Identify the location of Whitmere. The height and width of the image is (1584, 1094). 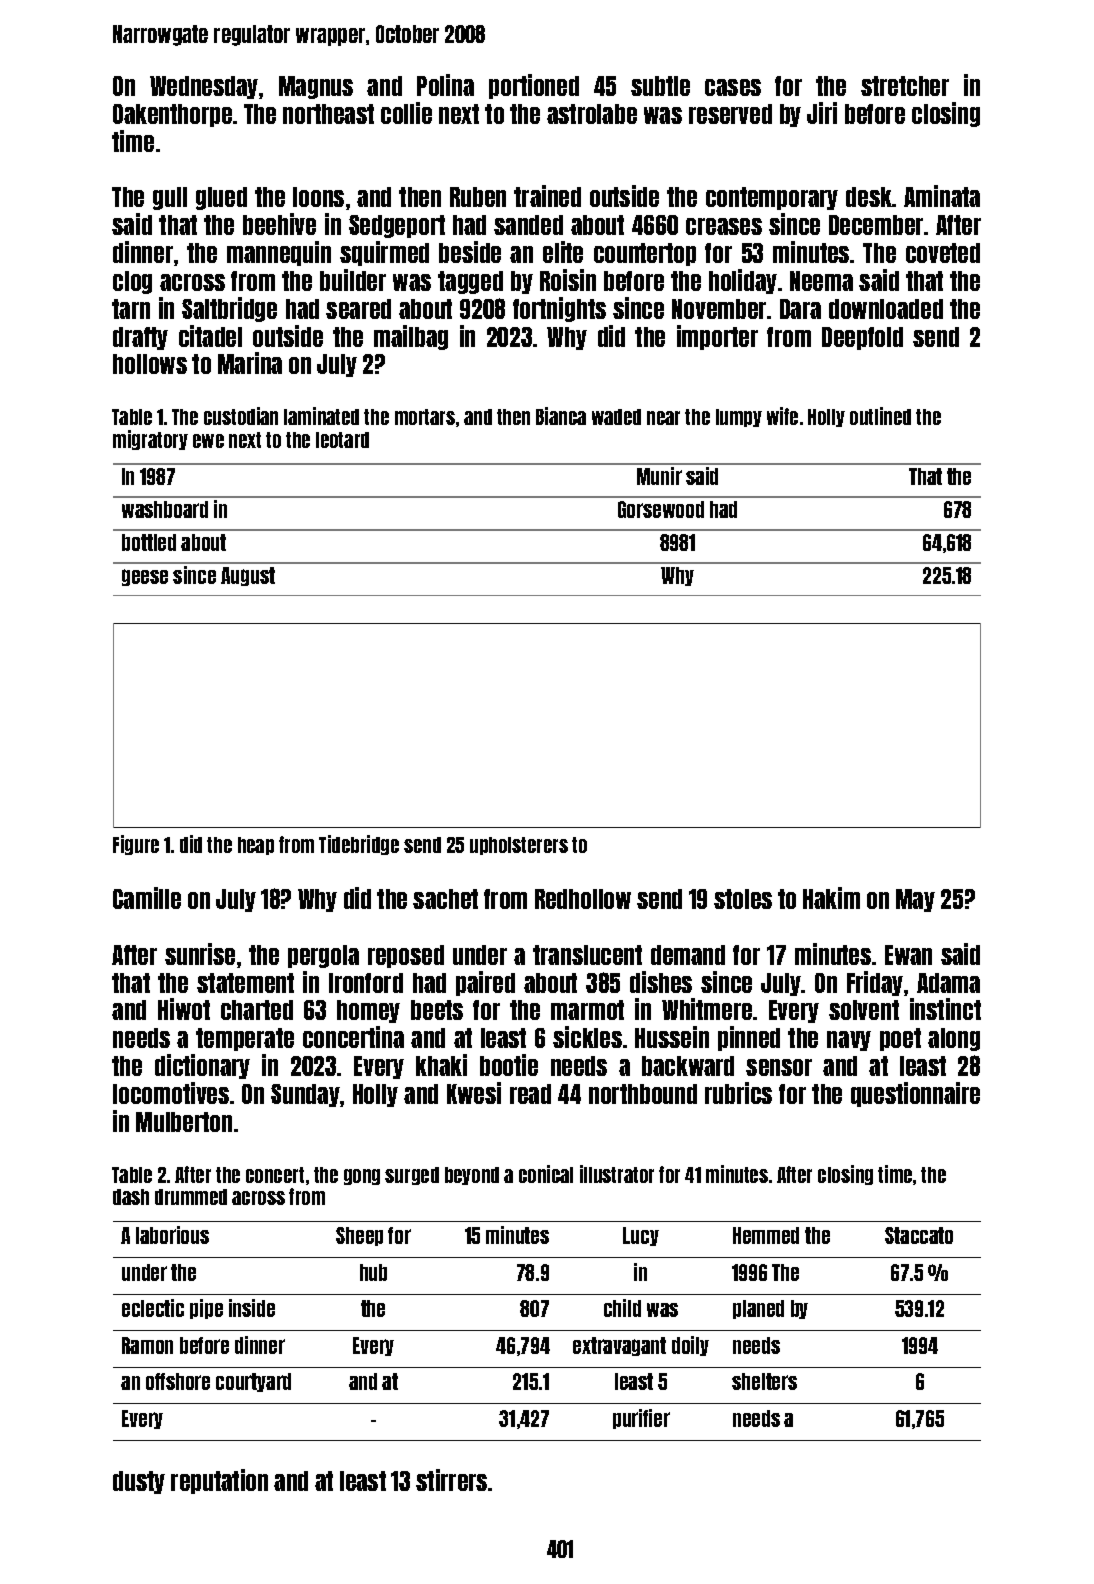
(707, 1009).
